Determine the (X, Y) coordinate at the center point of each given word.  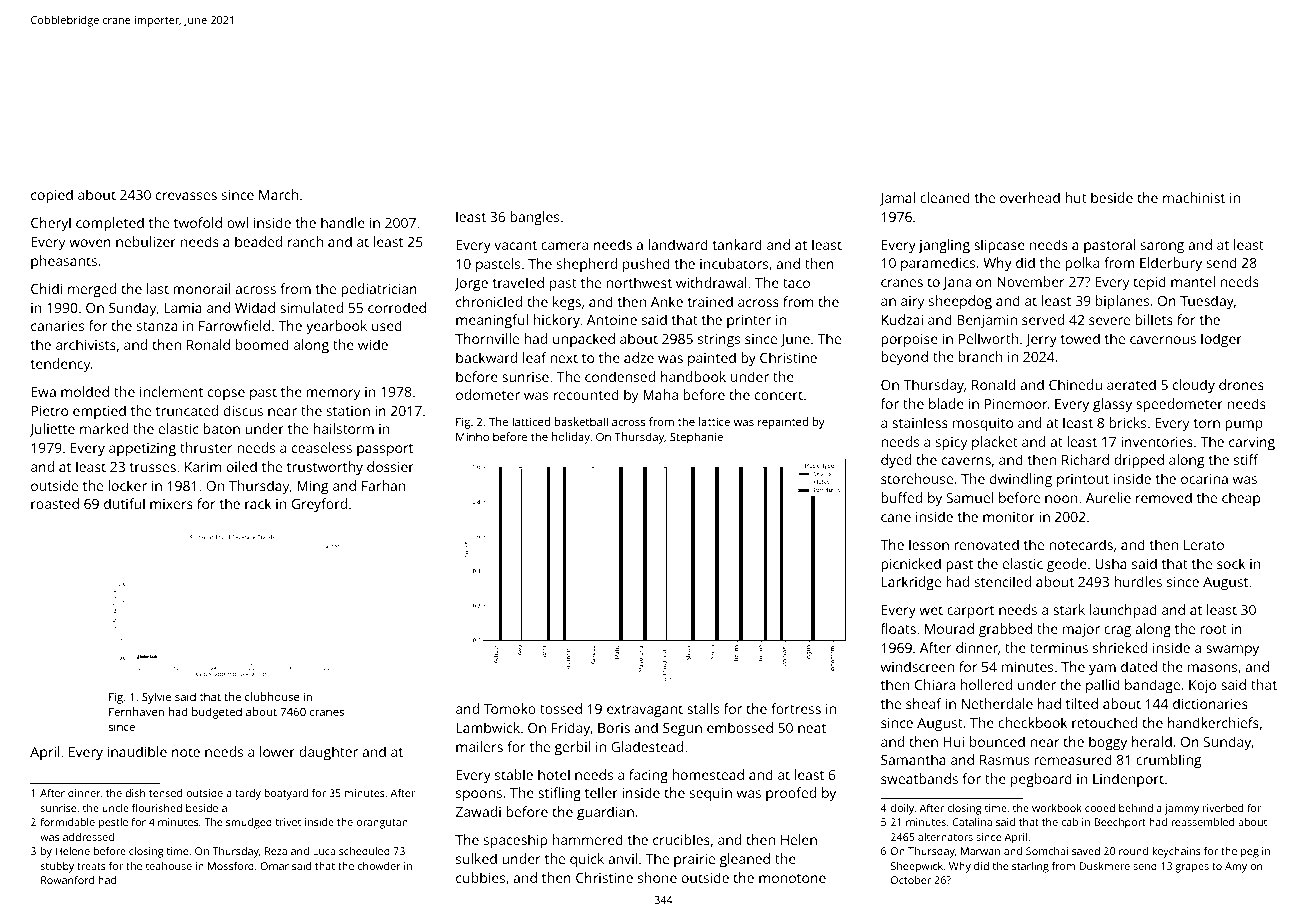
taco (796, 283)
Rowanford (67, 880)
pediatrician (379, 290)
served (1043, 319)
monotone (792, 878)
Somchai (1047, 851)
